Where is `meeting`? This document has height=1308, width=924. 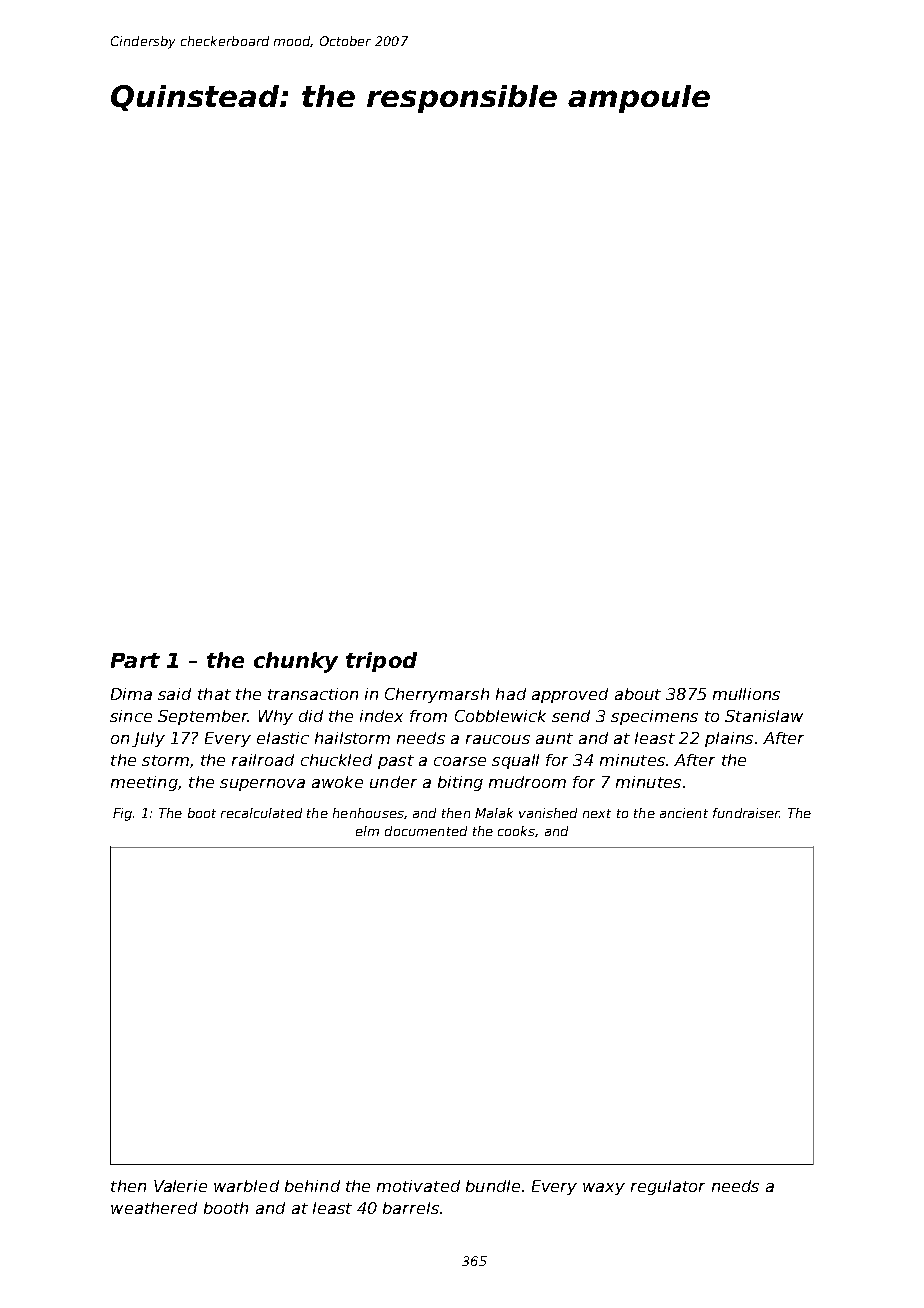
meeting is located at coordinates (144, 783).
